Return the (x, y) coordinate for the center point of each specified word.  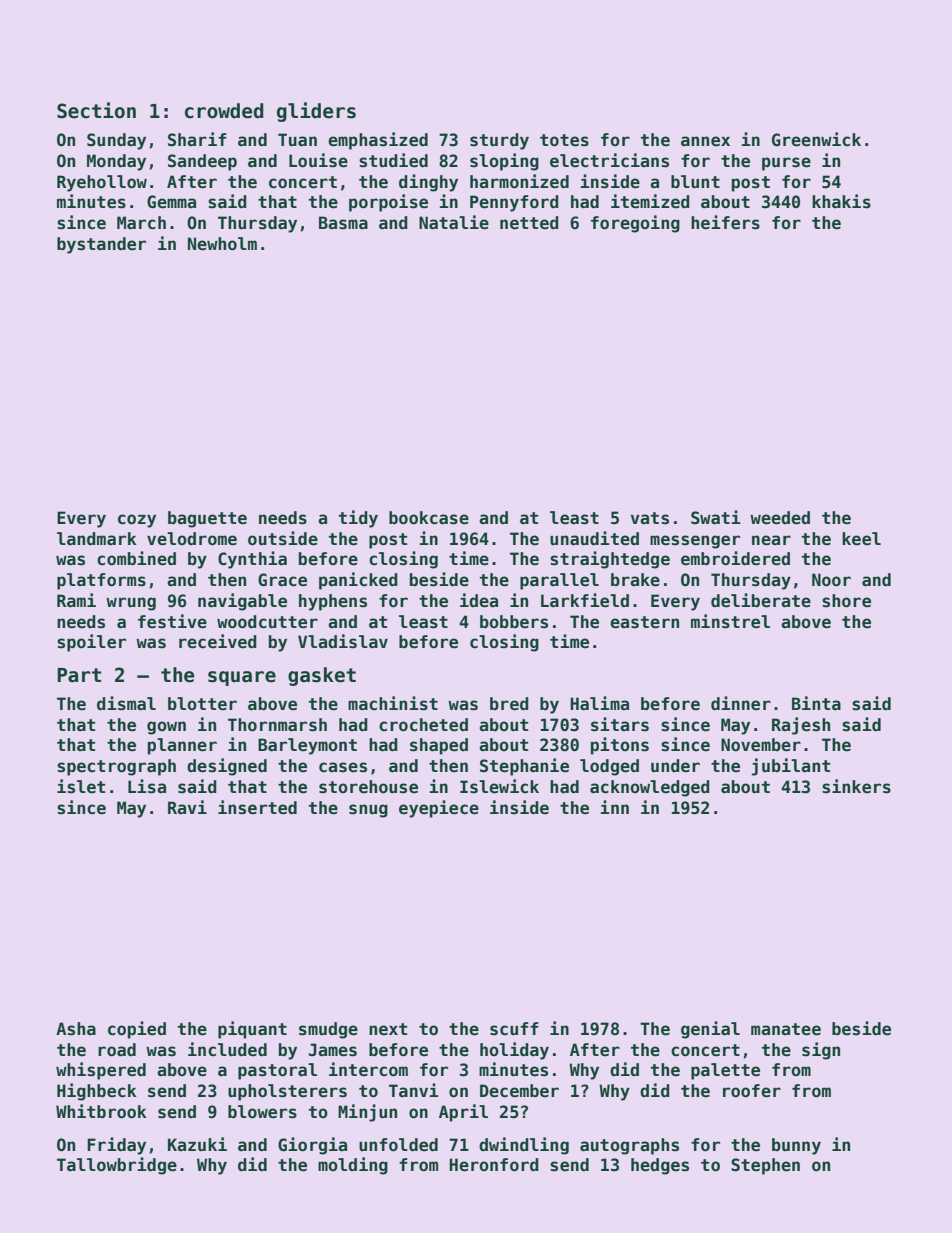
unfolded (398, 1145)
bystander (101, 245)
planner (182, 746)
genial (710, 1030)
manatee (786, 1029)
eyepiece (439, 809)
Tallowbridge (117, 1166)
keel (861, 539)
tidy (358, 519)
